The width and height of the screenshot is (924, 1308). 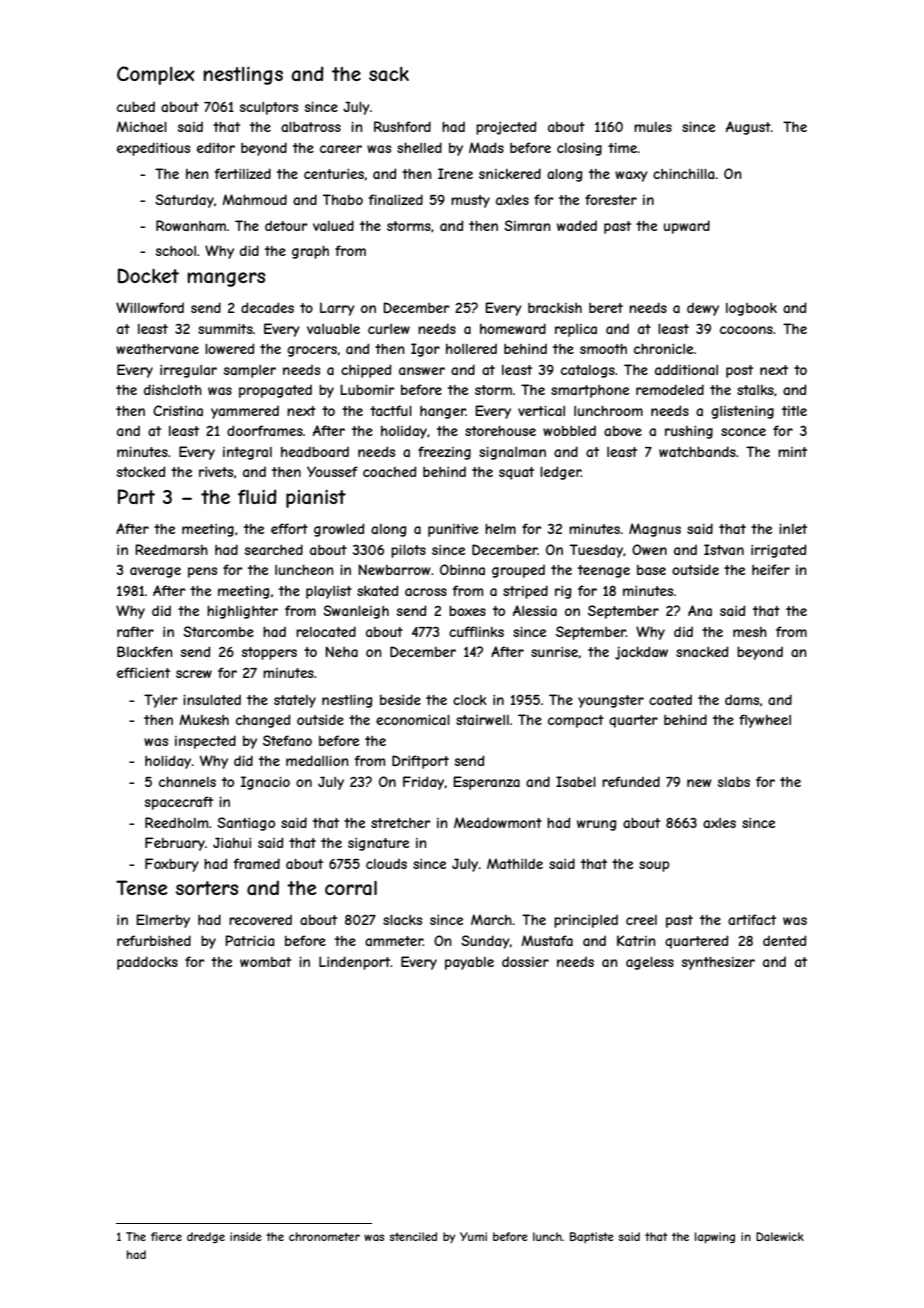 What do you see at coordinates (794, 411) in the screenshot?
I see `title` at bounding box center [794, 411].
